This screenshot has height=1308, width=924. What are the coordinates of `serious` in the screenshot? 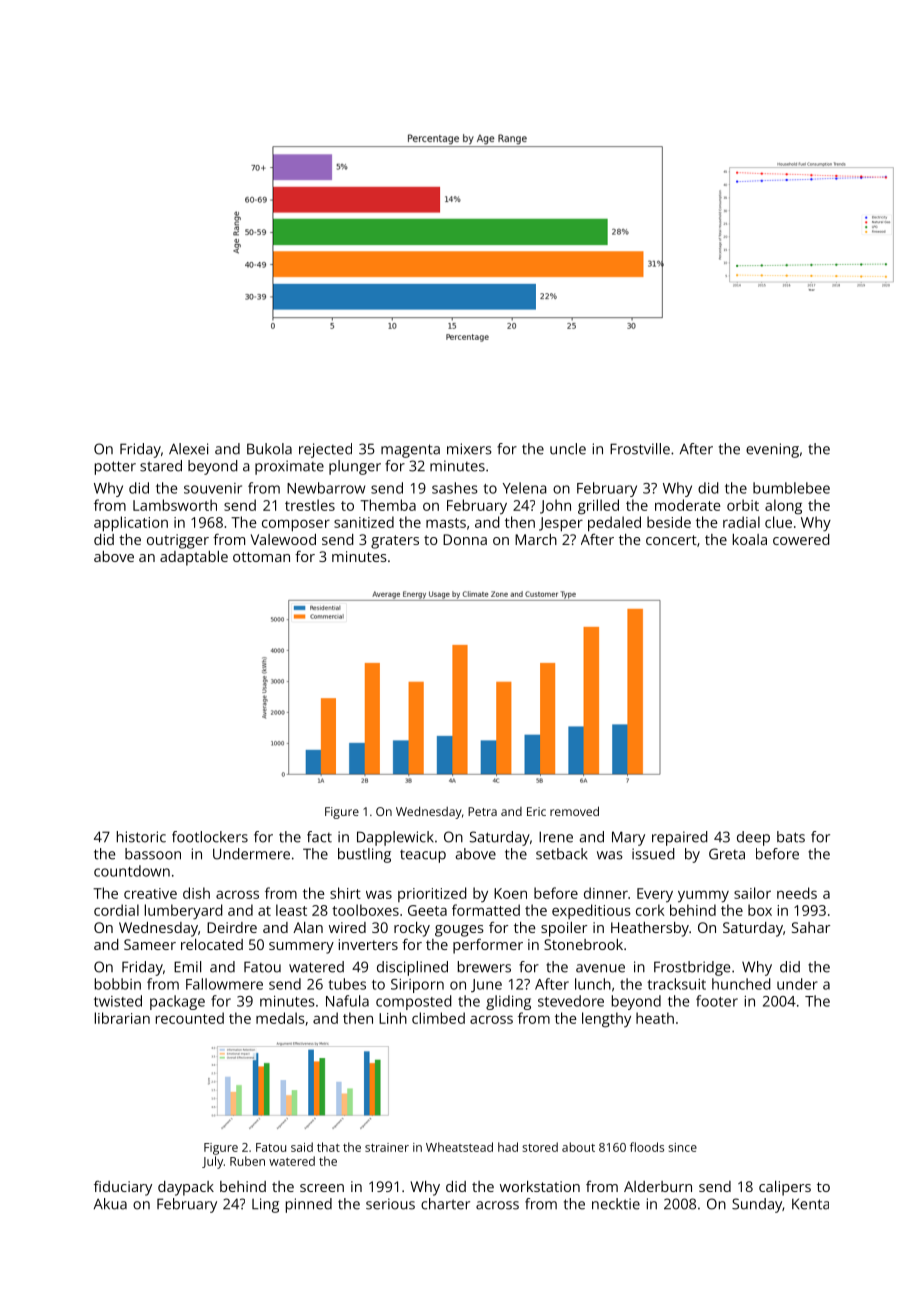 It's located at (390, 1204).
